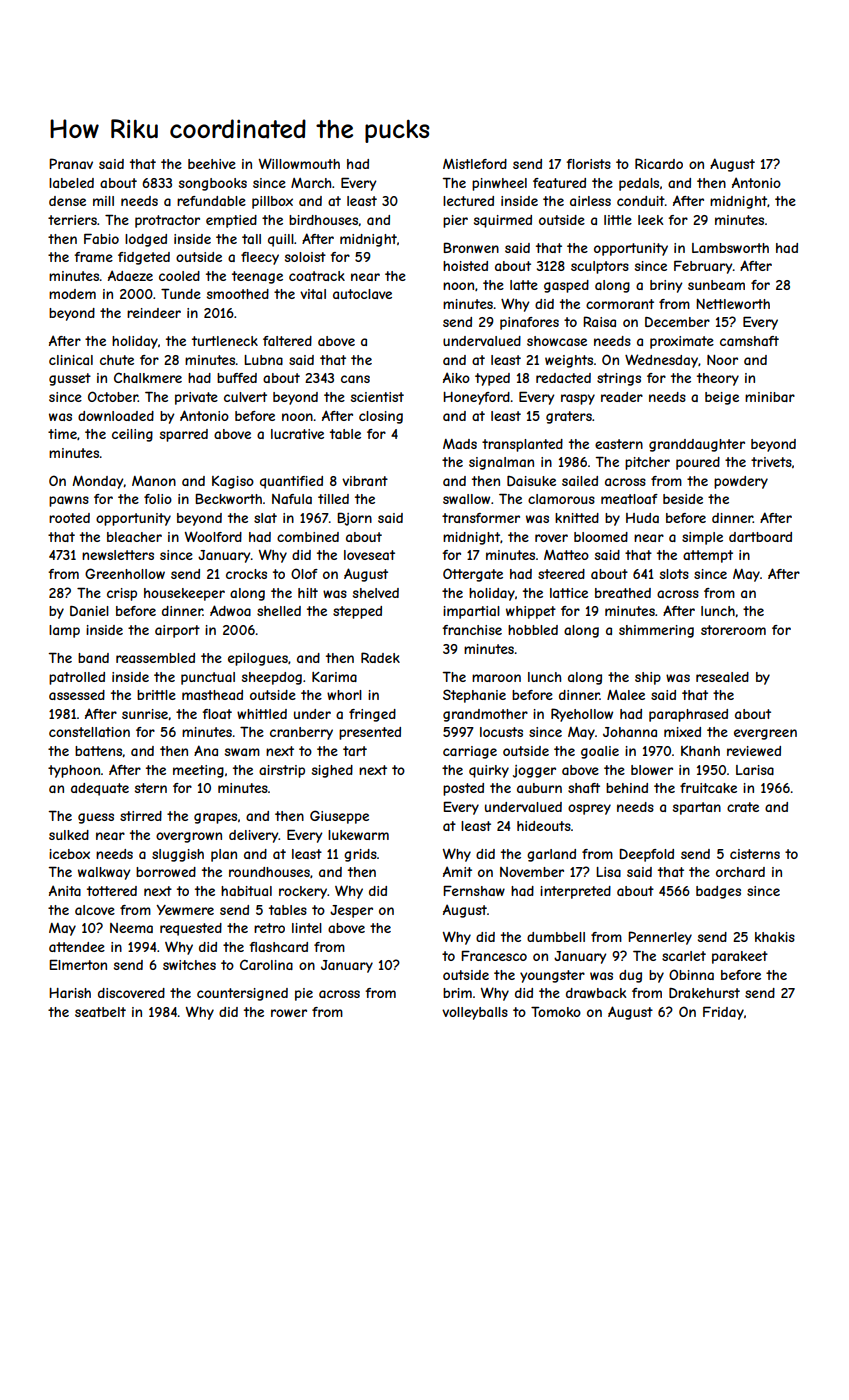 Image resolution: width=849 pixels, height=1400 pixels. What do you see at coordinates (370, 733) in the page?
I see `presented` at bounding box center [370, 733].
